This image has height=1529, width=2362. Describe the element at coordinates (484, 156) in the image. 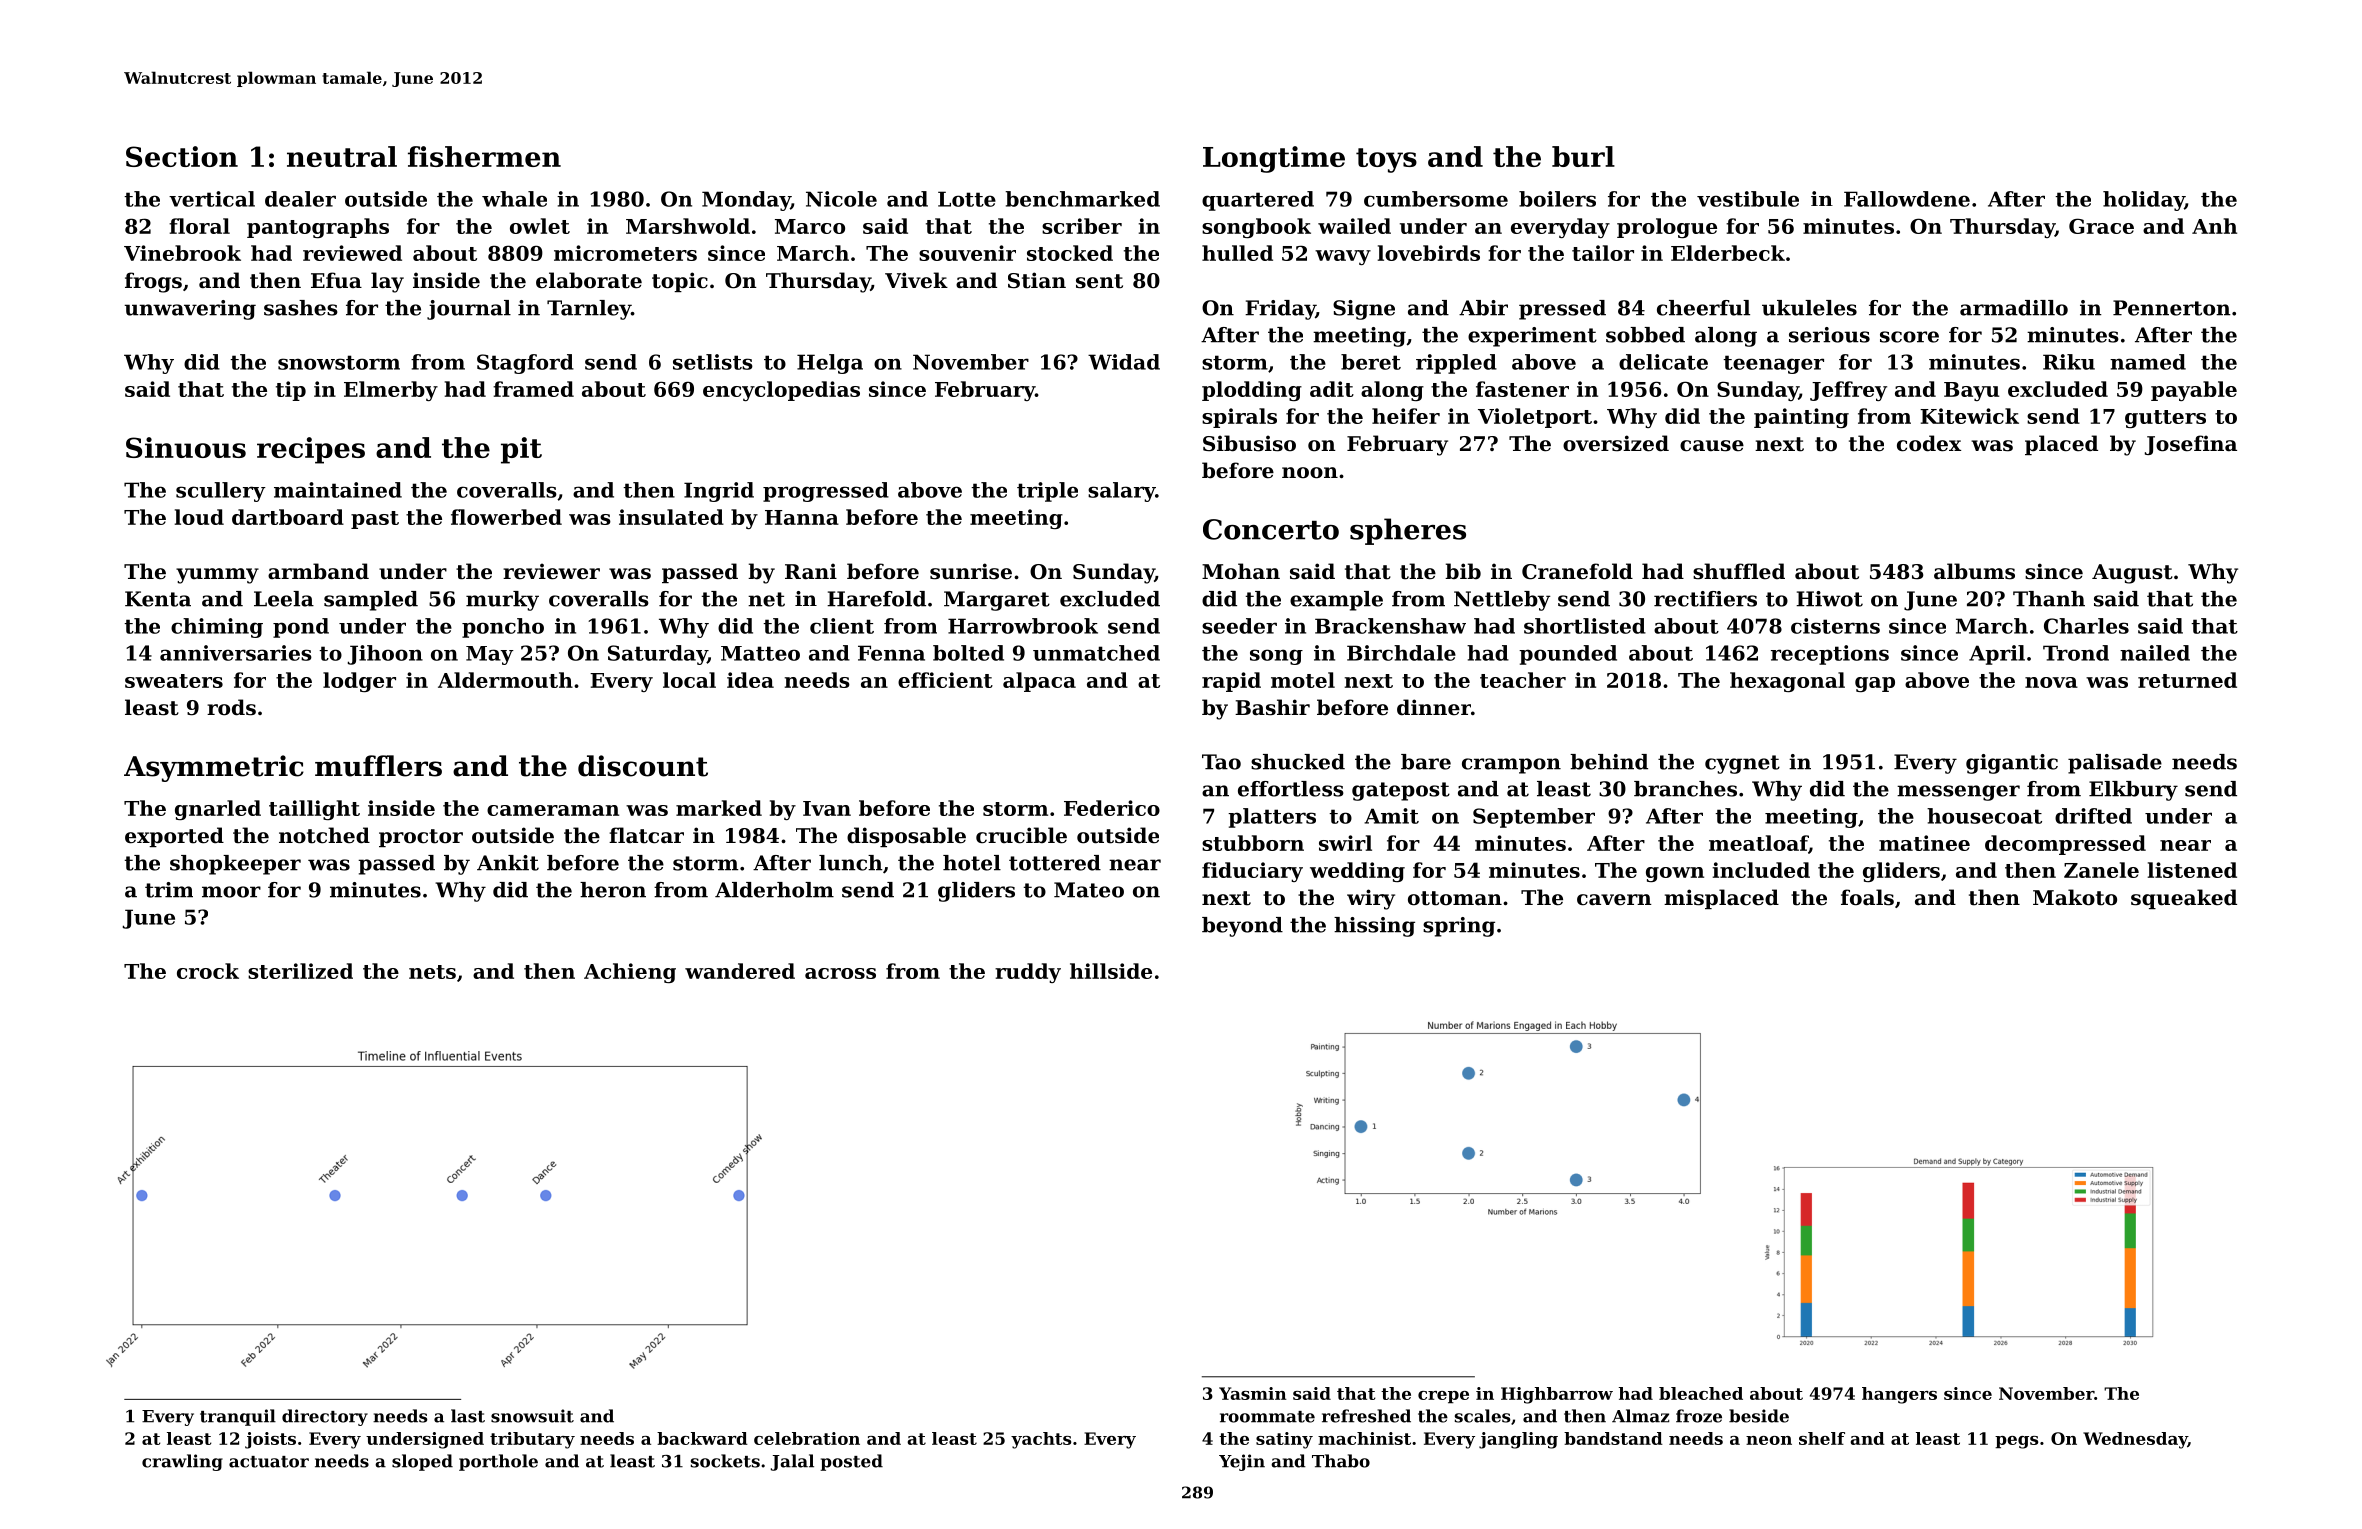

I see `fishermen` at that location.
